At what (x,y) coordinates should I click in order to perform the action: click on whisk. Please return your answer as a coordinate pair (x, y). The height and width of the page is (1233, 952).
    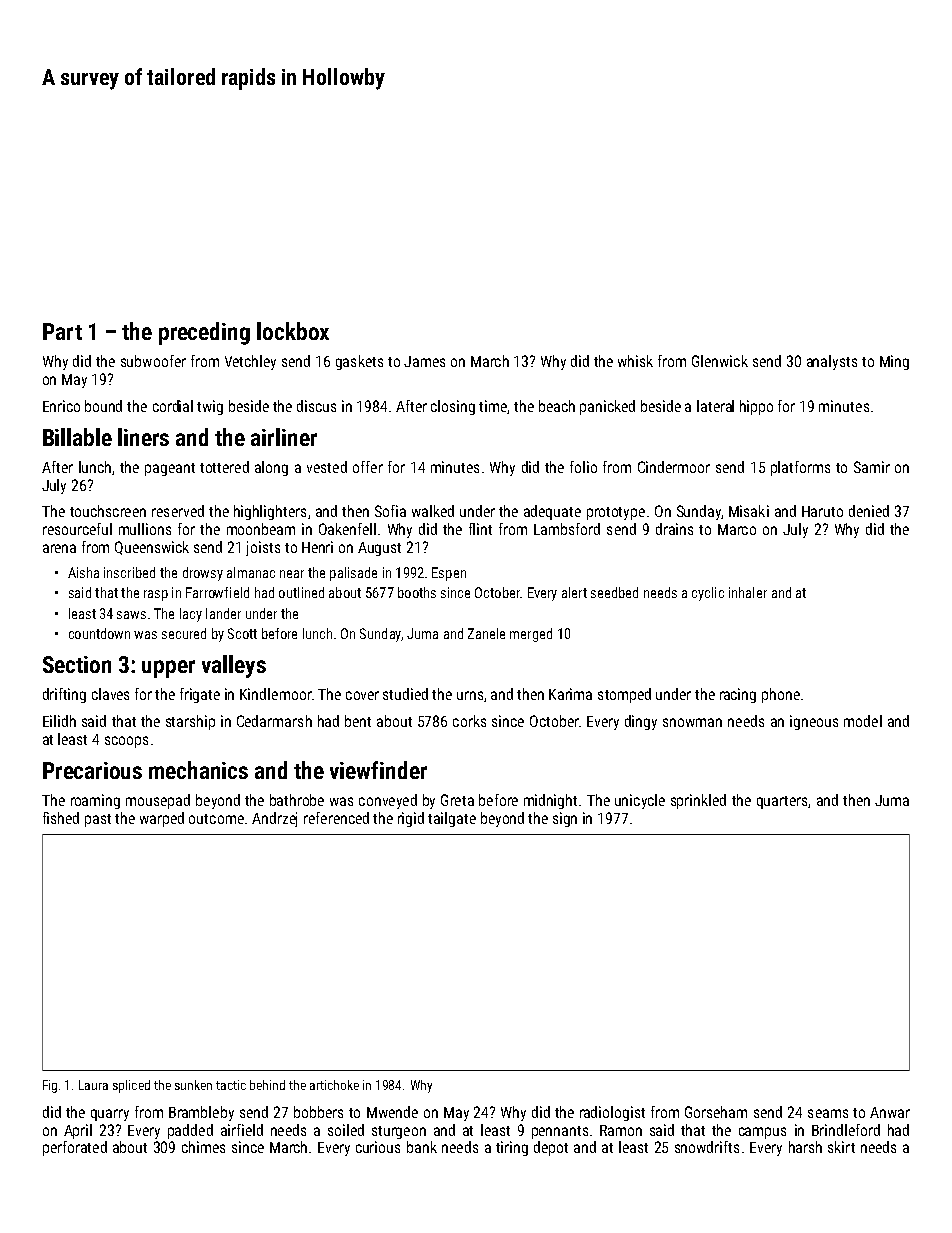
    Looking at the image, I should click on (635, 361).
